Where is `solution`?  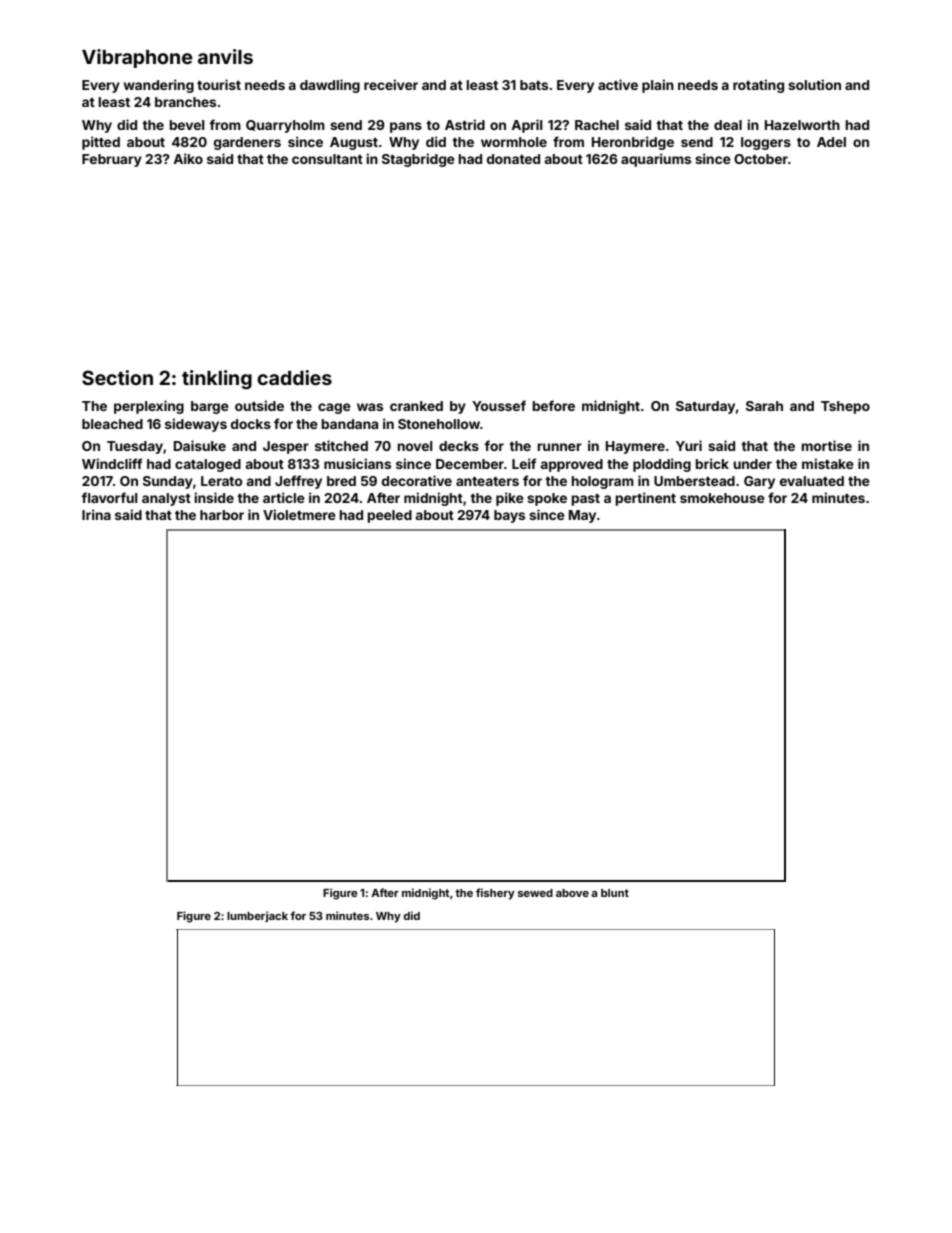
solution is located at coordinates (814, 84).
